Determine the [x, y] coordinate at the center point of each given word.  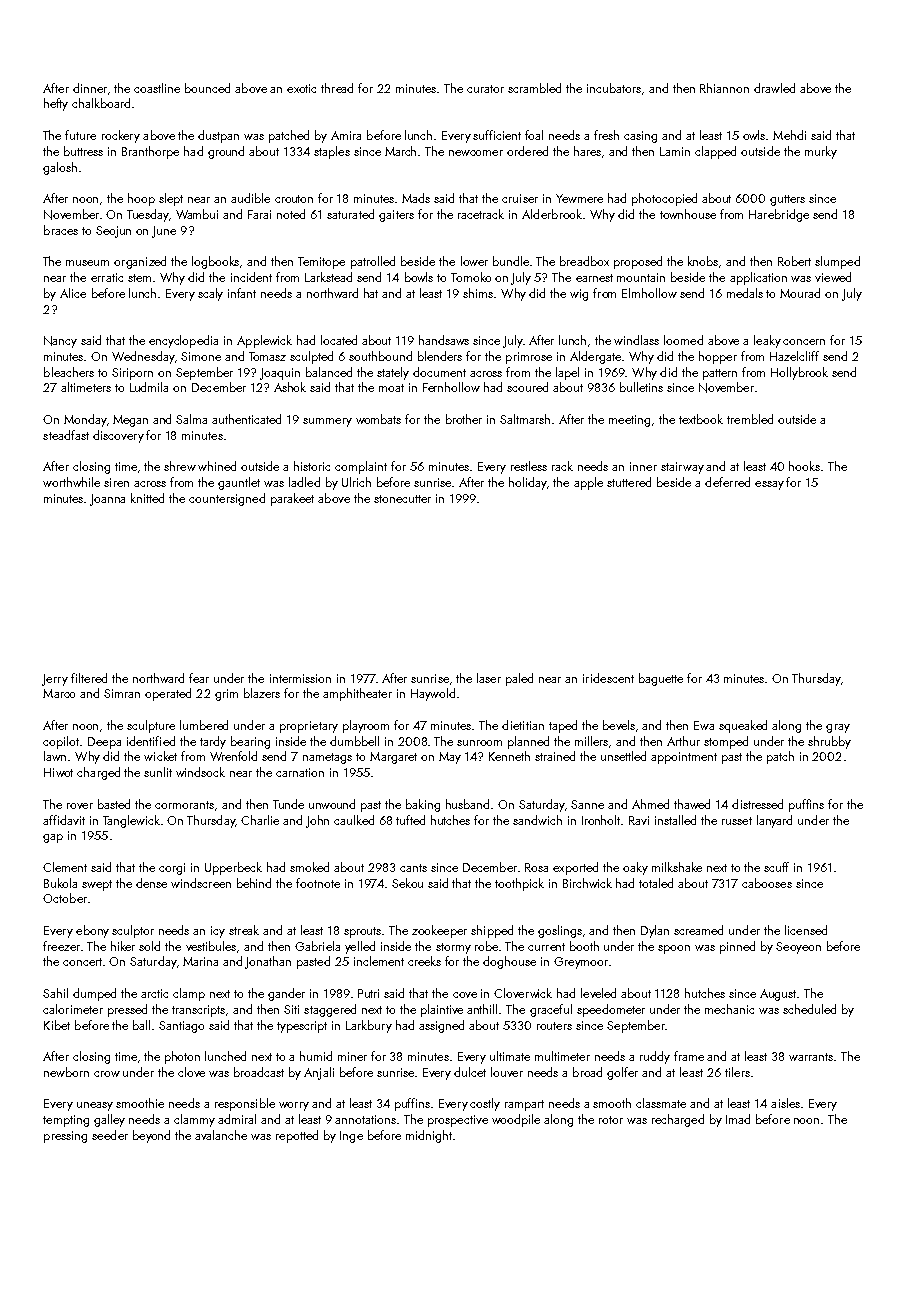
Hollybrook [799, 373]
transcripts [199, 1011]
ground [226, 152]
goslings [560, 931]
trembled [750, 419]
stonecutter [402, 499]
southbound [380, 356]
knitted [147, 498]
